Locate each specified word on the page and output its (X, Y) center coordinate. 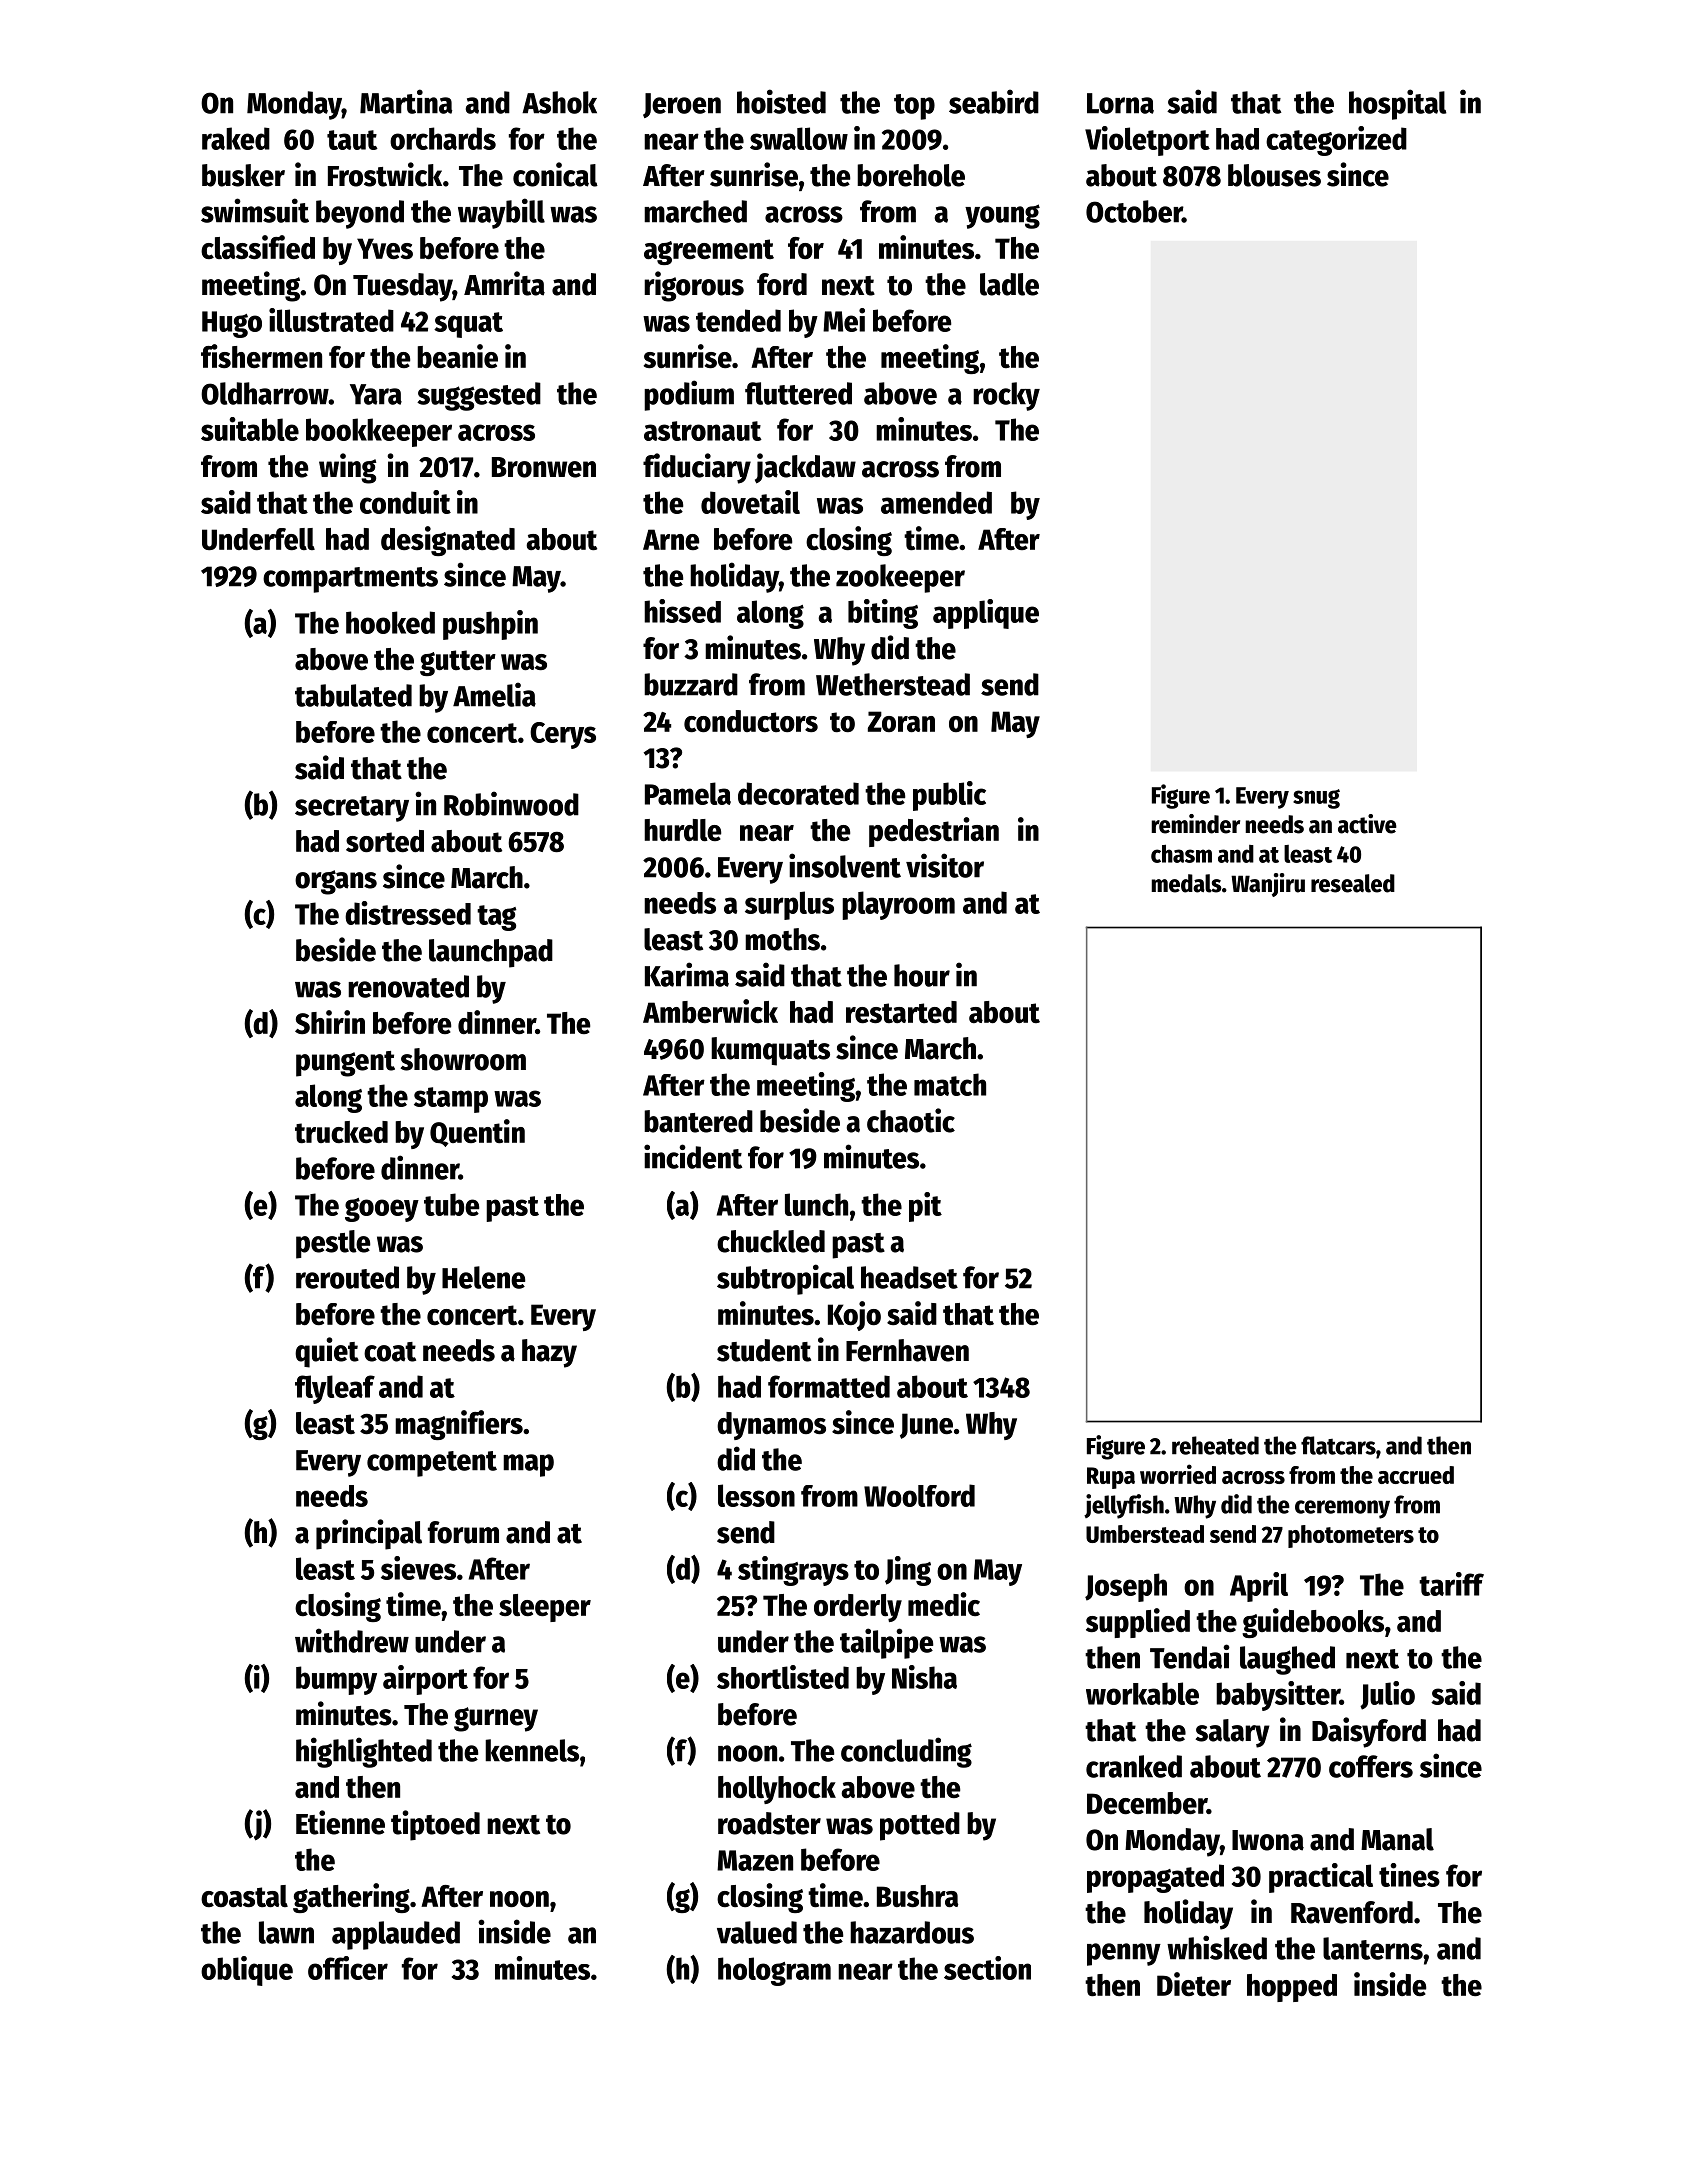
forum (463, 1532)
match (950, 1084)
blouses (1274, 175)
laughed (1287, 1660)
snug (1316, 799)
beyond (360, 214)
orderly (858, 1608)
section (987, 1968)
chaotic (911, 1120)
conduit (405, 502)
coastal (244, 1896)
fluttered (798, 393)
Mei (844, 320)
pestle (333, 1244)
